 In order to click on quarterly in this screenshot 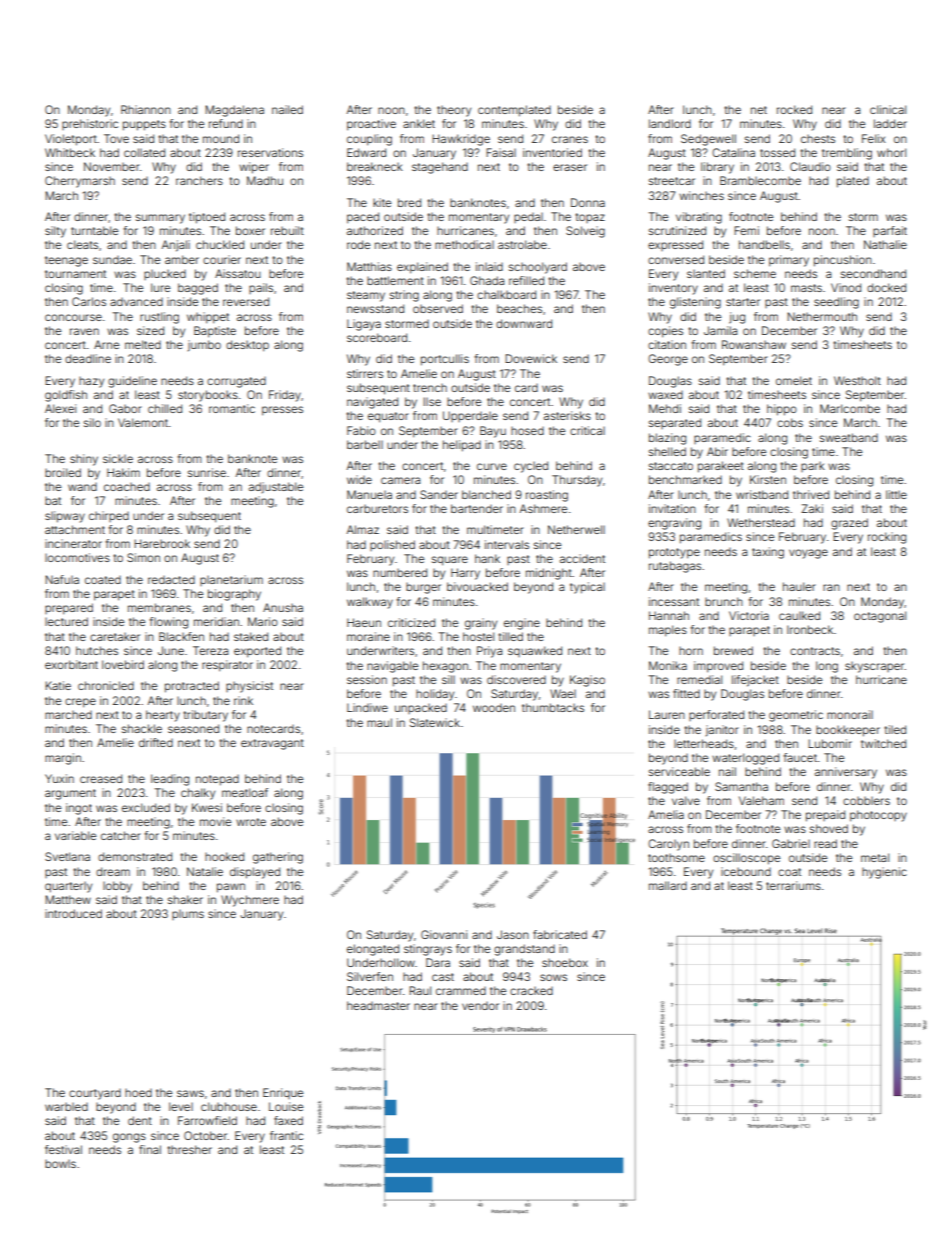, I will do `click(68, 887)`.
